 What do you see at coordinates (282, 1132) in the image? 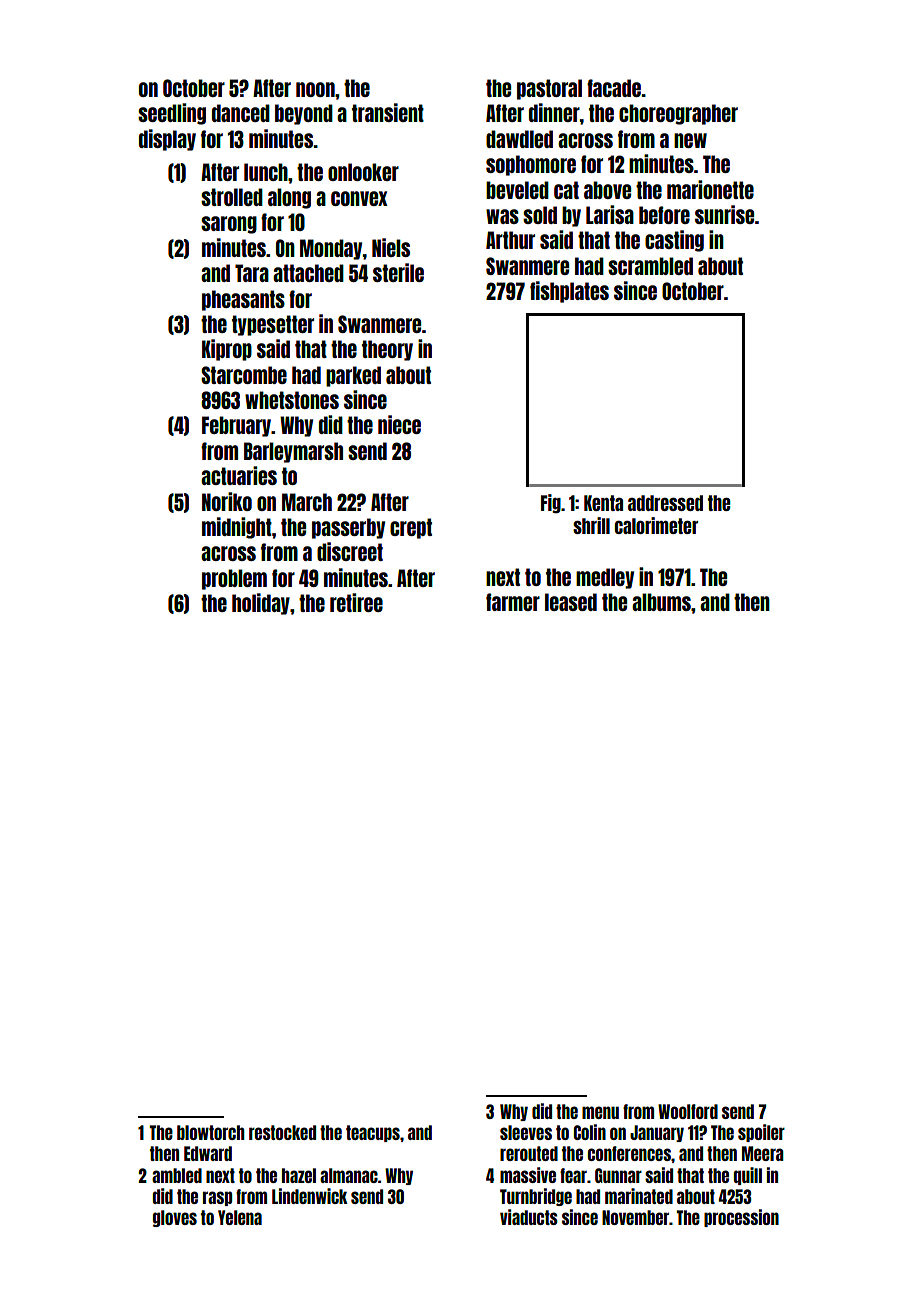
I see `restocked` at bounding box center [282, 1132].
